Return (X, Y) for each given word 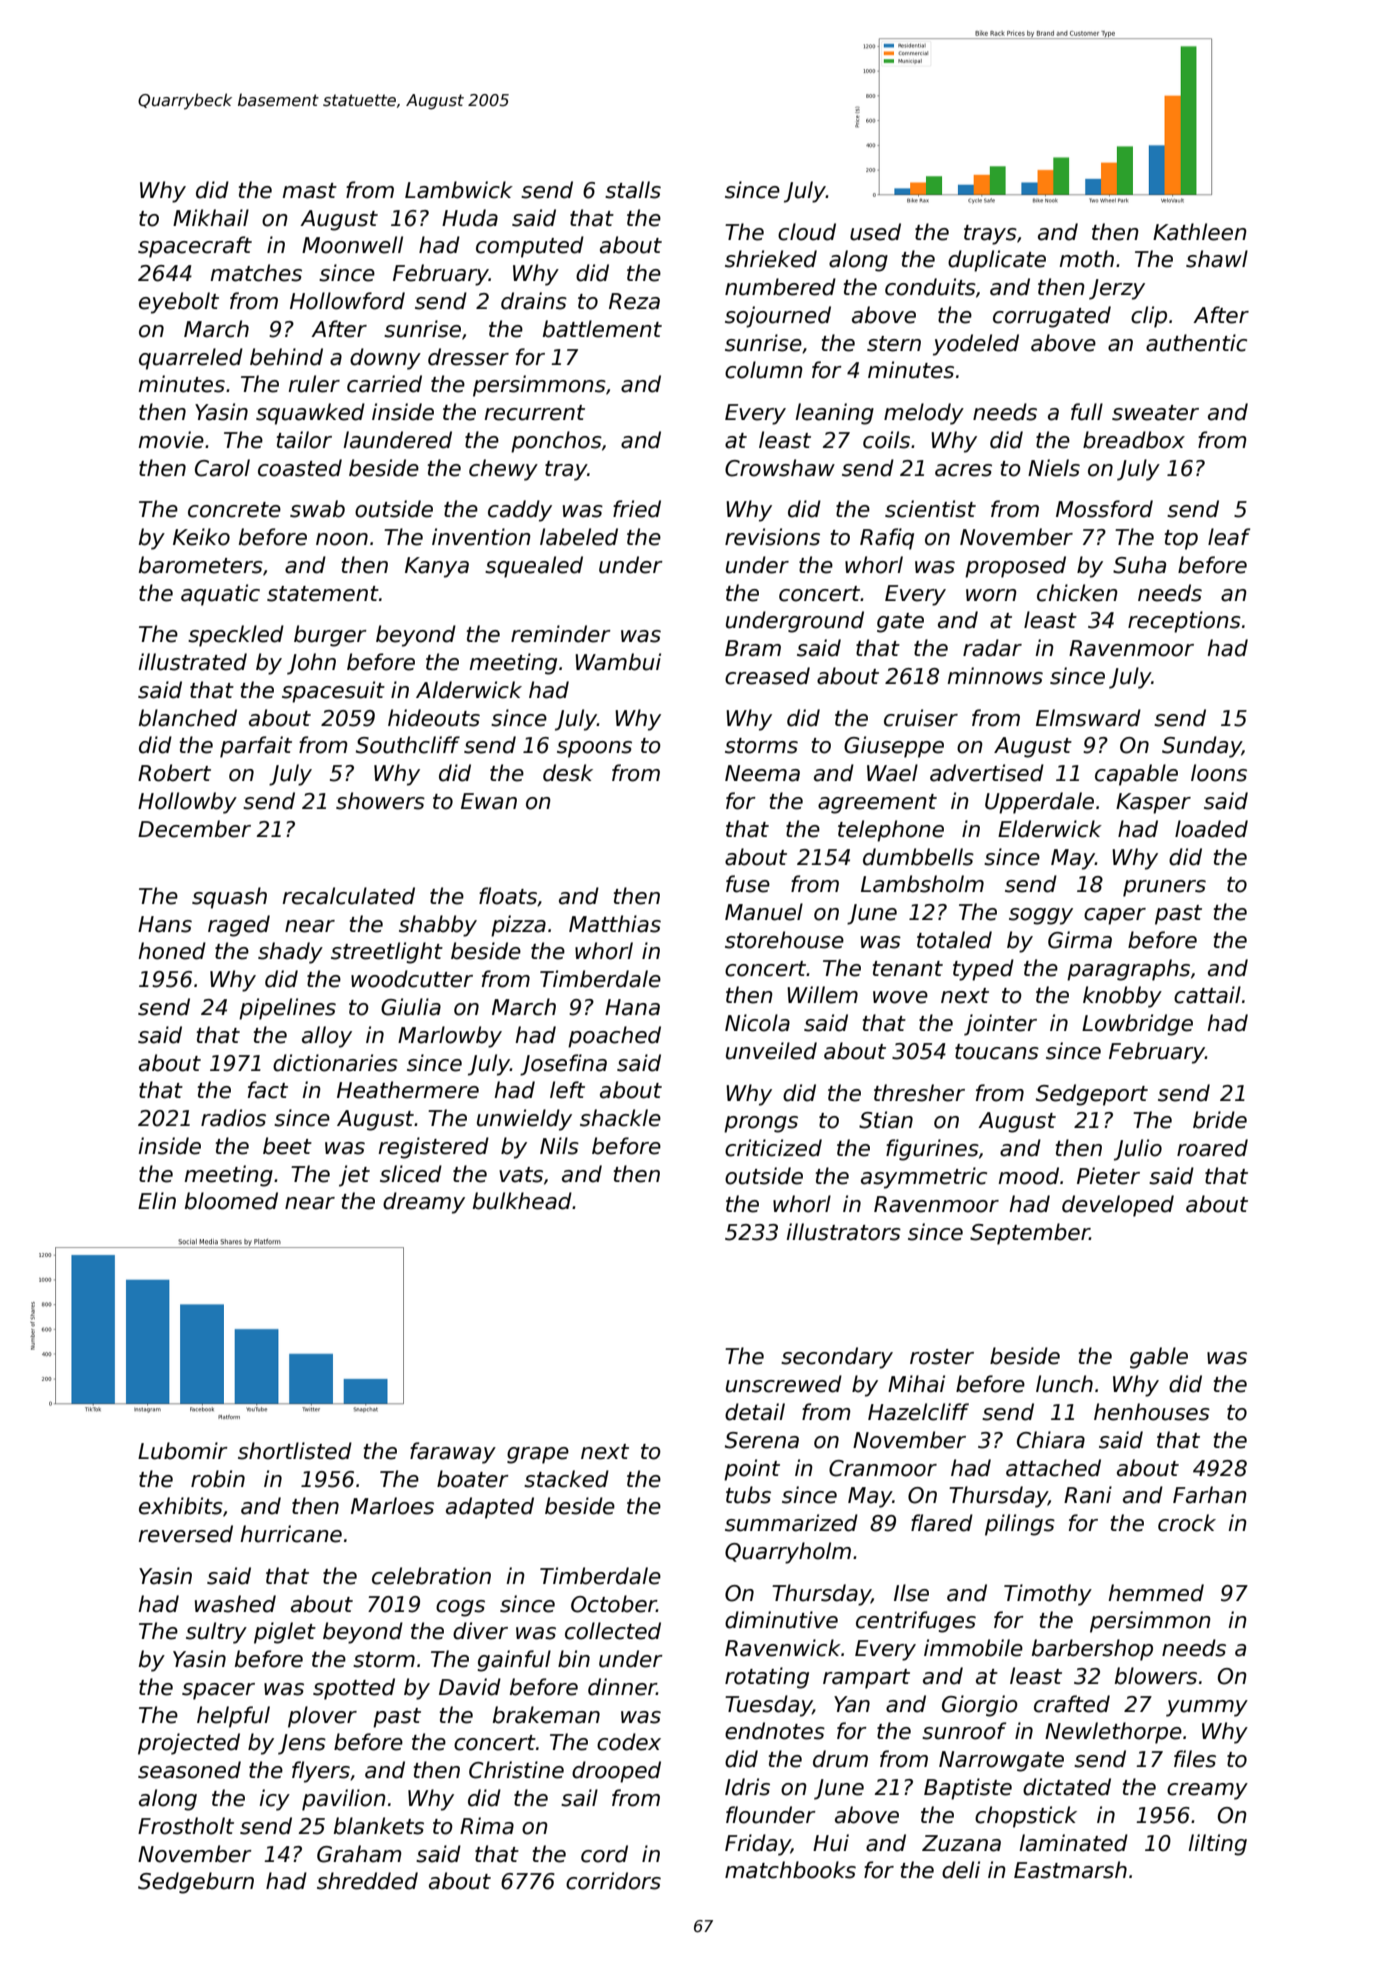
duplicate (997, 261)
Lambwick (459, 190)
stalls (633, 190)
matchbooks (790, 1870)
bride (1220, 1120)
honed (172, 951)
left (567, 1090)
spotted (354, 1689)
